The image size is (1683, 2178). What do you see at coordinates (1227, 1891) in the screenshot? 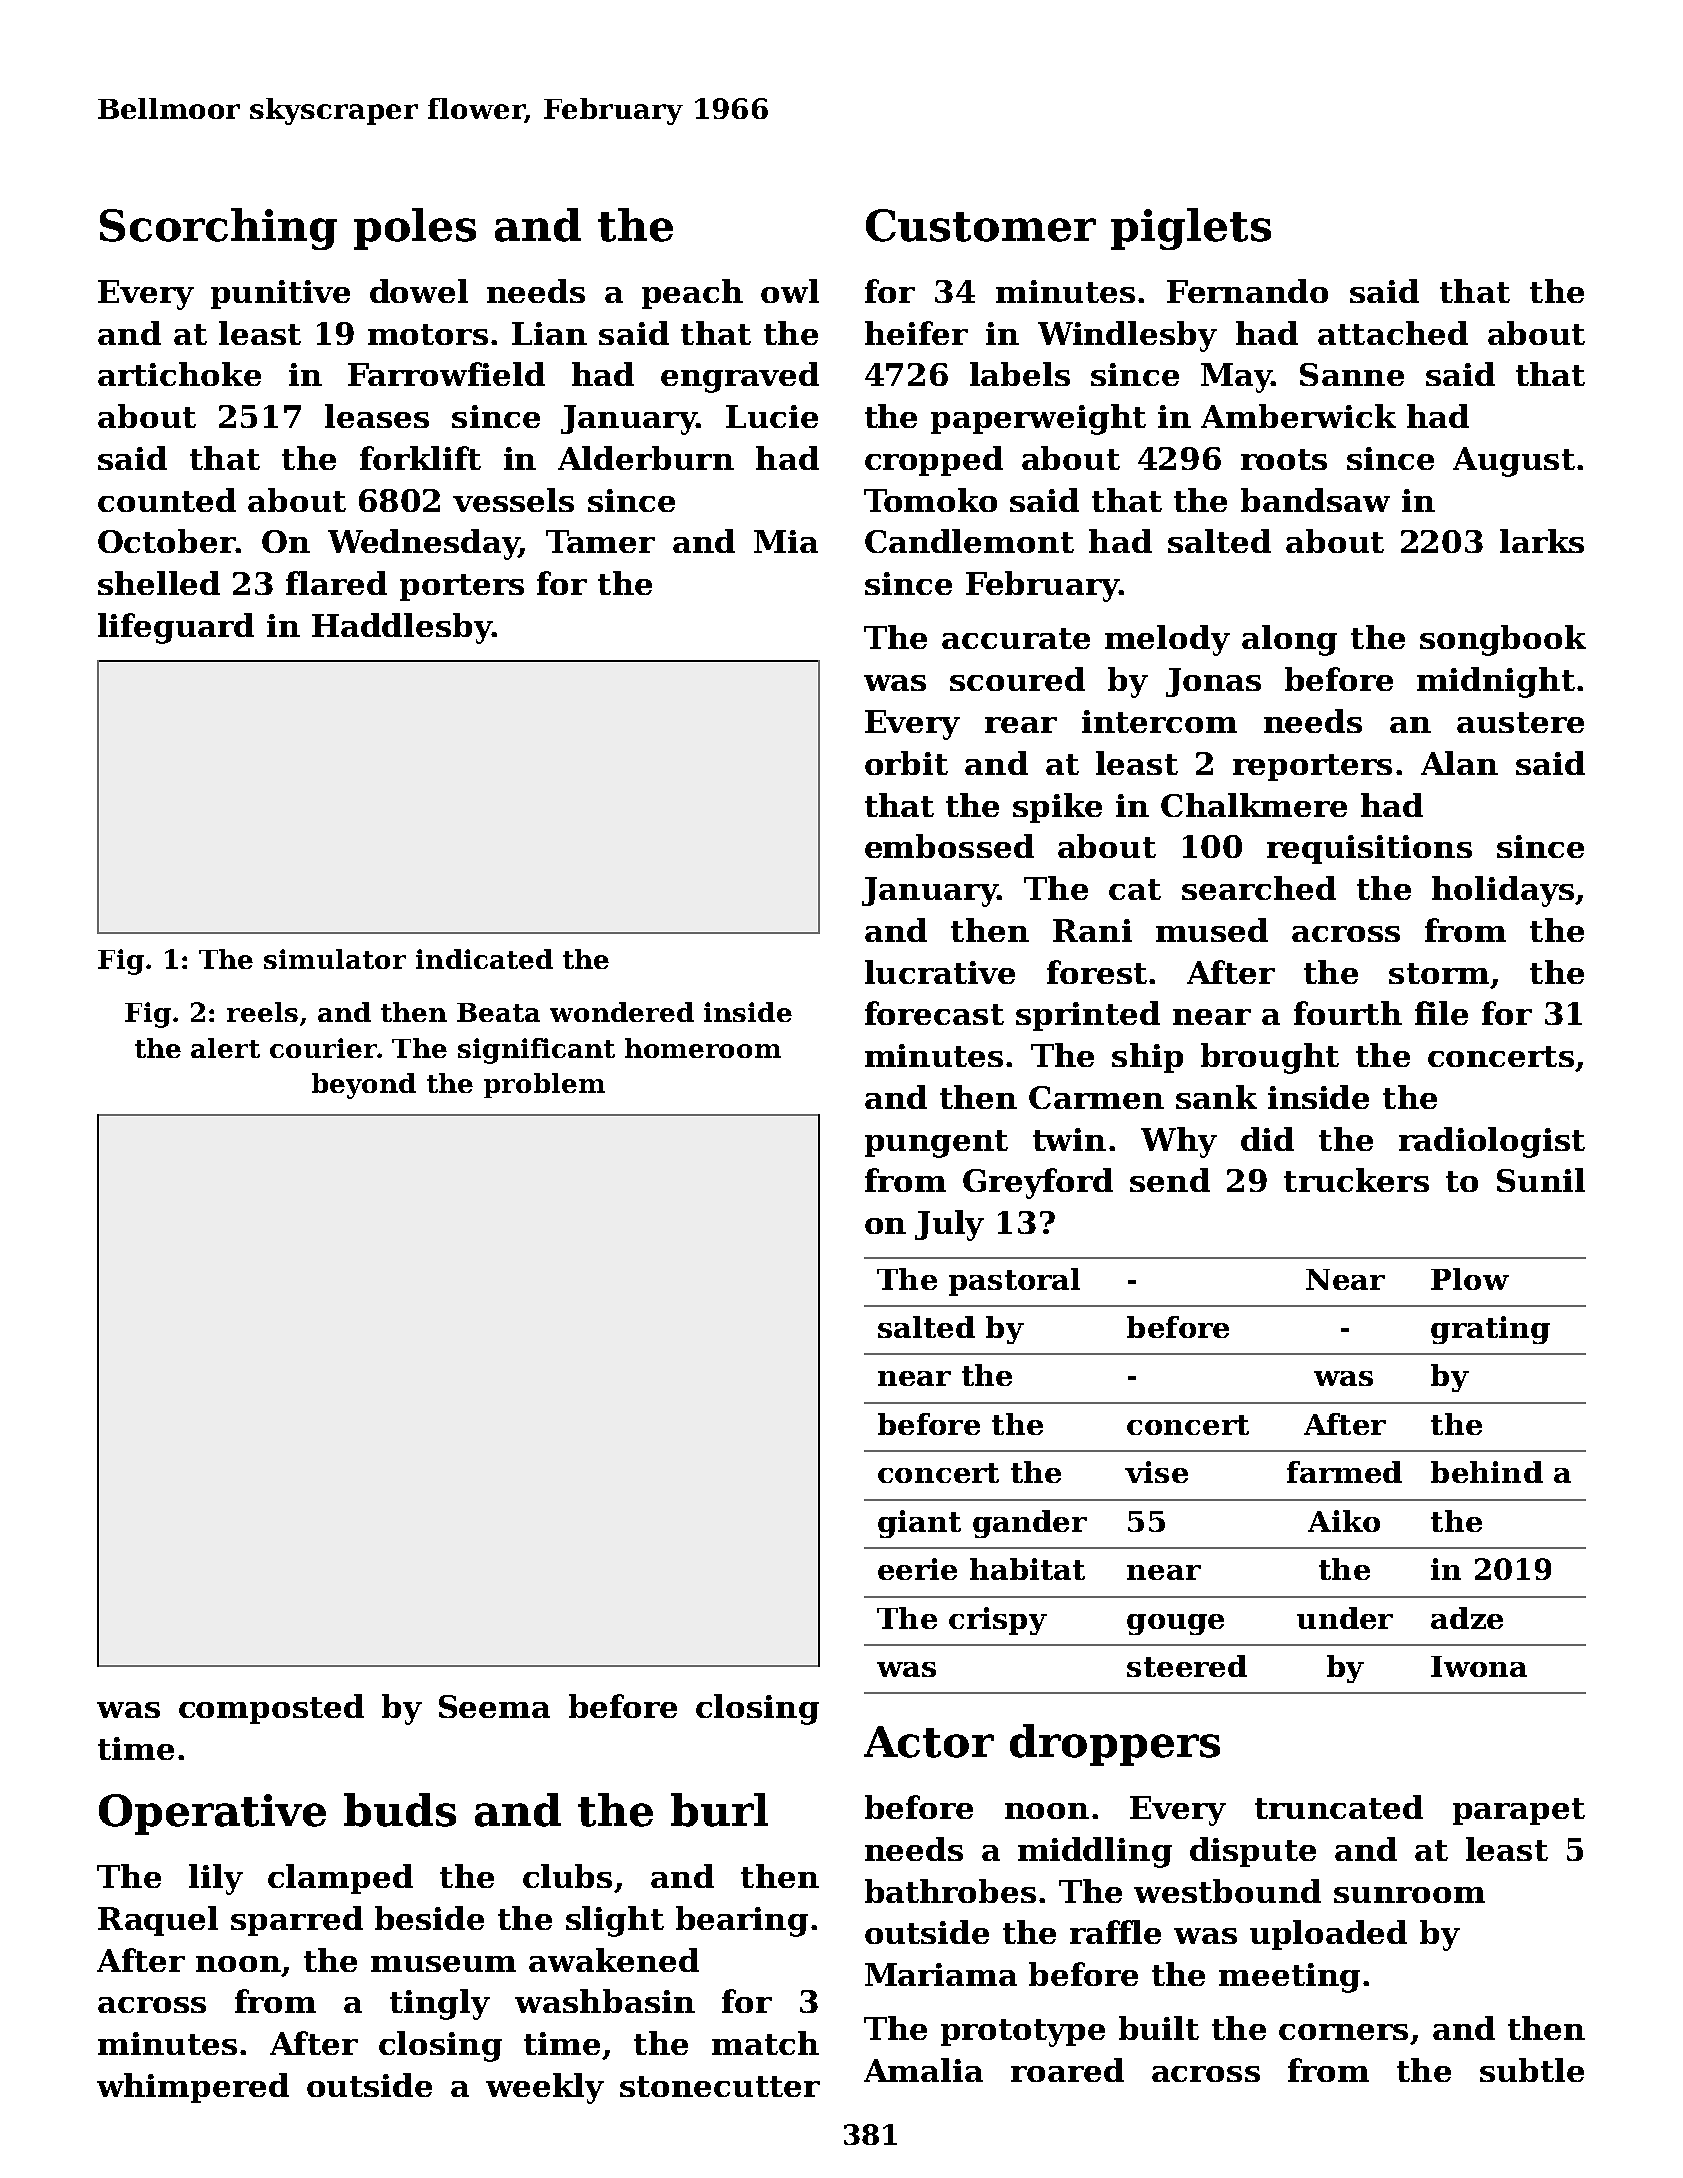
I see `westbound` at bounding box center [1227, 1891].
